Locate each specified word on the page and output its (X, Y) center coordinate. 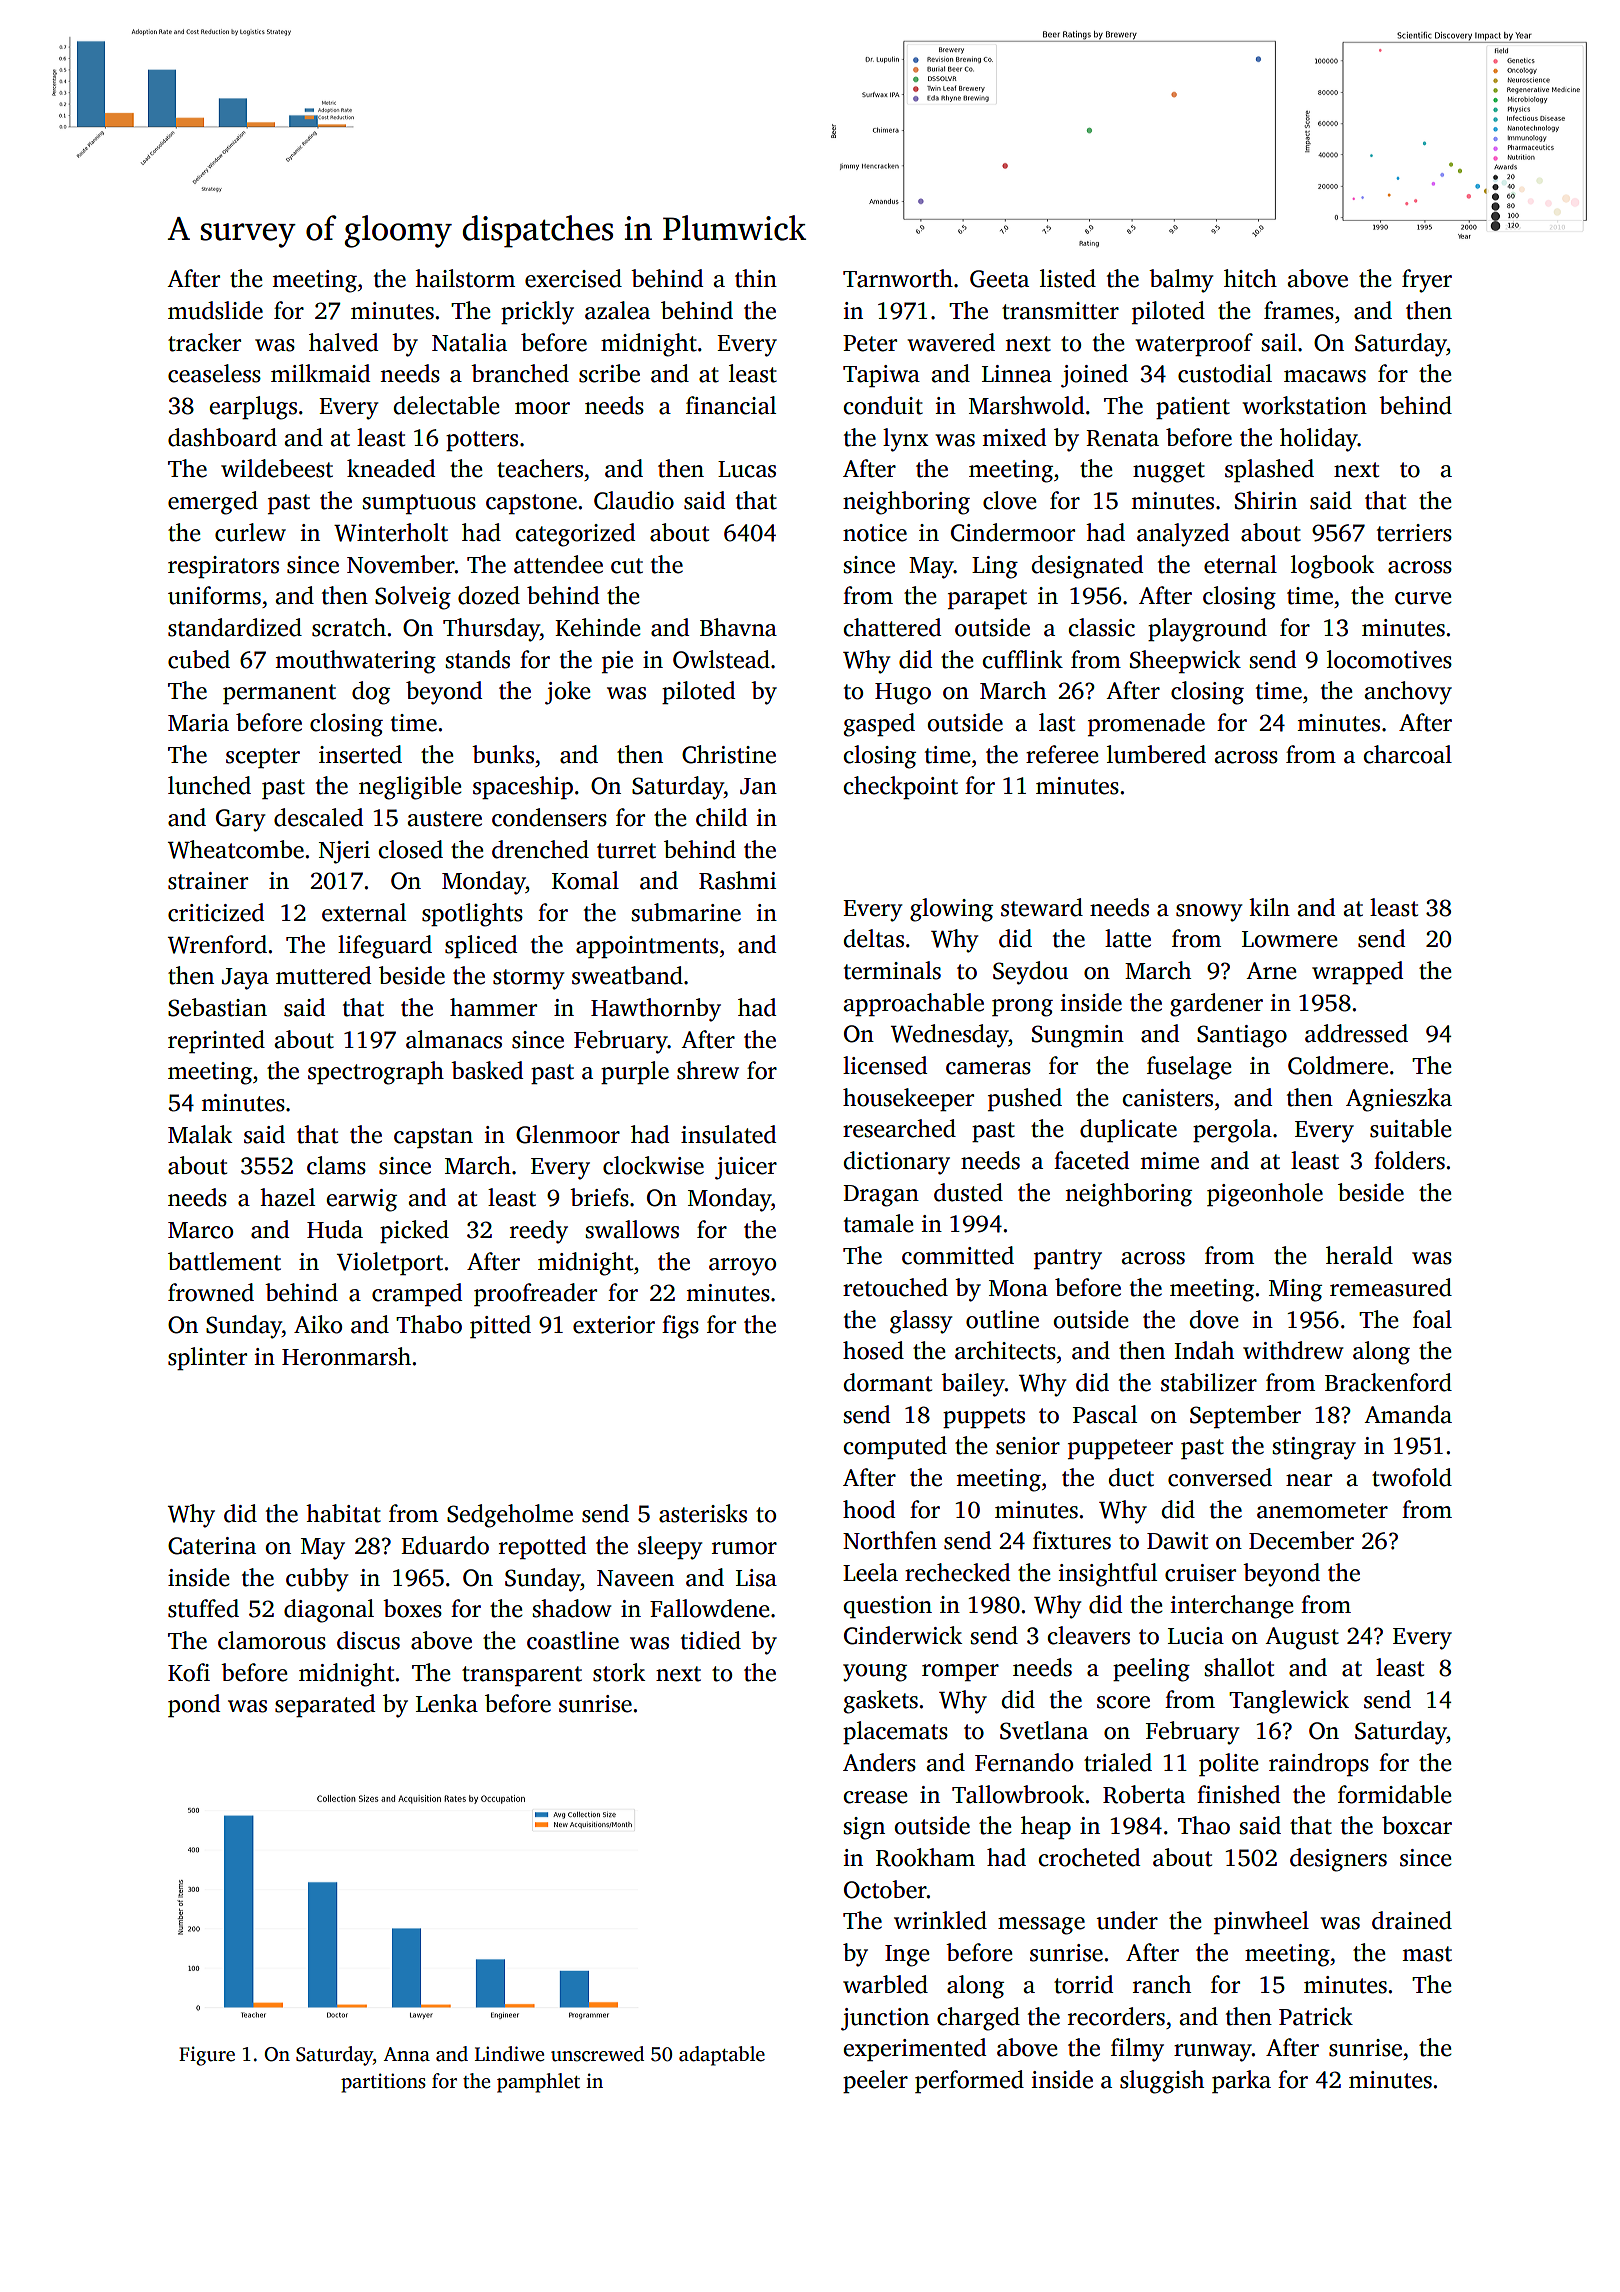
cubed (199, 659)
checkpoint (900, 787)
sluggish (1162, 2082)
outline (1002, 1319)
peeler (875, 2081)
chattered (892, 627)
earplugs (253, 408)
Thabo (429, 1324)
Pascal (1105, 1414)
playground (1207, 630)
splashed (1269, 470)
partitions (383, 2083)
